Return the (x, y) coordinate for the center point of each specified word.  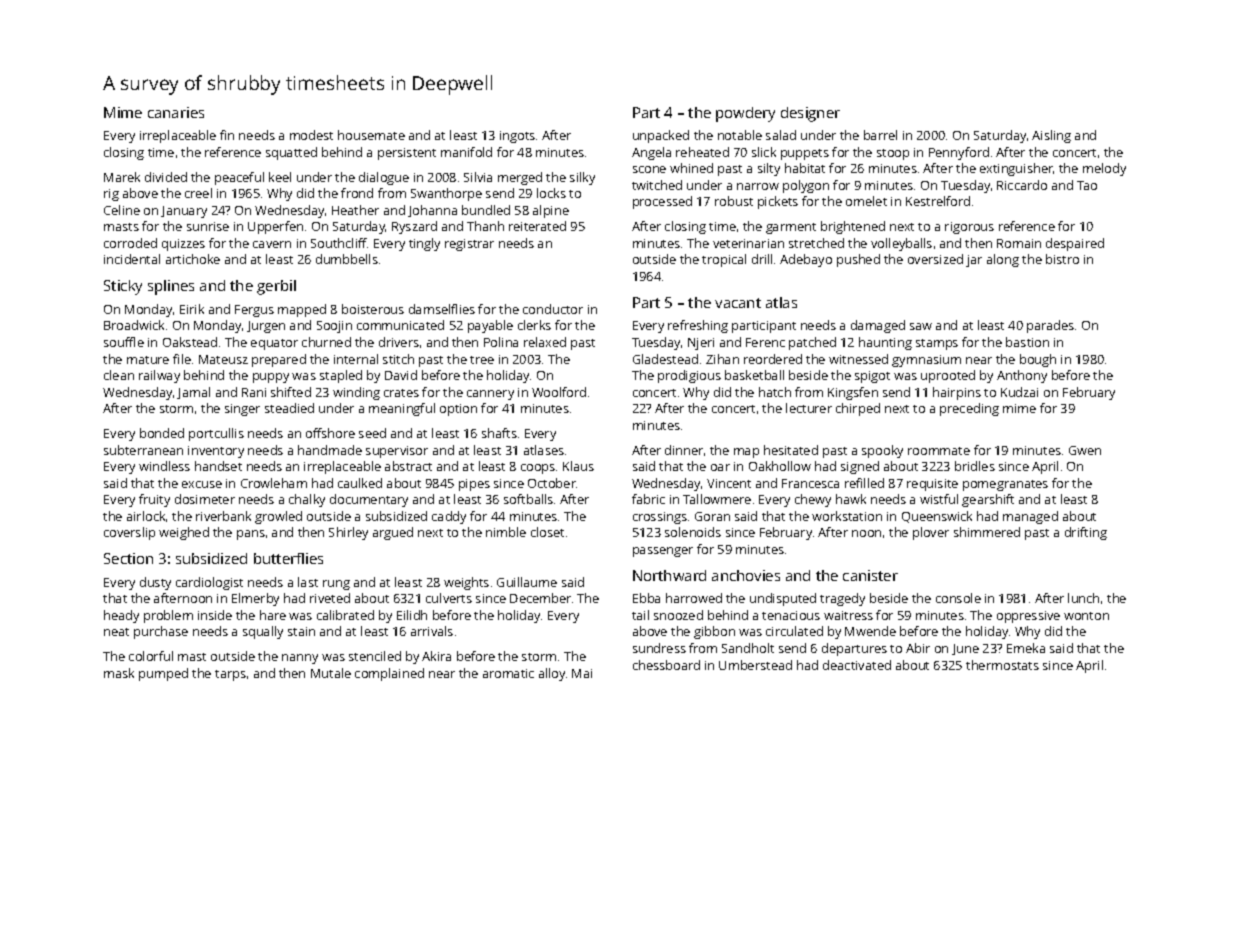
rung (336, 585)
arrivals (432, 631)
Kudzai (1019, 392)
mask (119, 673)
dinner (684, 450)
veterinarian (748, 243)
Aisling (1051, 136)
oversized (935, 259)
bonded (162, 433)
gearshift (988, 500)
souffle (124, 342)
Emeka (1026, 648)
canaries (176, 112)
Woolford (559, 392)
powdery (745, 114)
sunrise (208, 226)
